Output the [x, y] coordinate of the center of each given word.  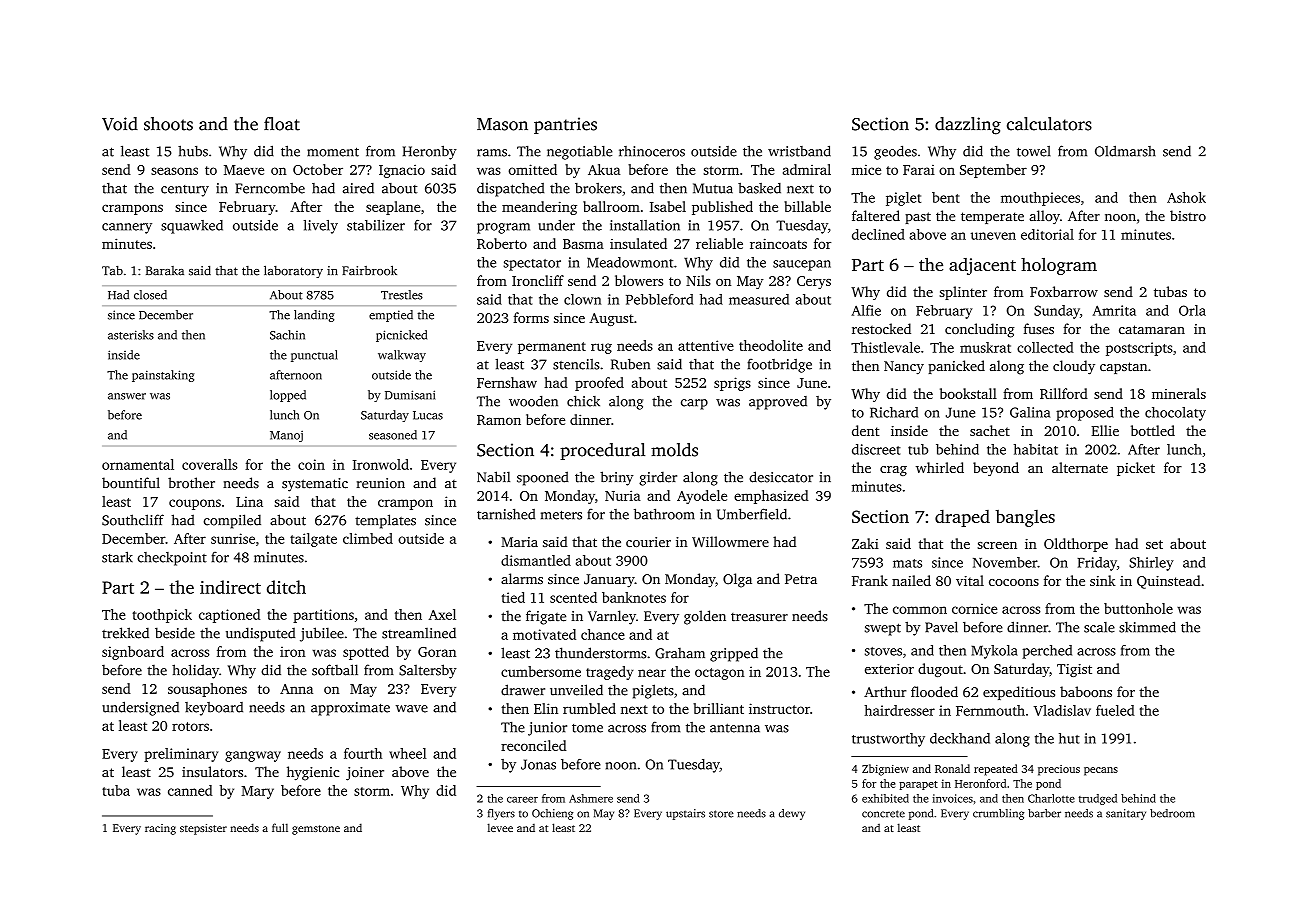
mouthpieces [1040, 199]
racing [160, 829]
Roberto [502, 243]
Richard [894, 412]
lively [321, 227]
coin [311, 464]
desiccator [781, 477]
